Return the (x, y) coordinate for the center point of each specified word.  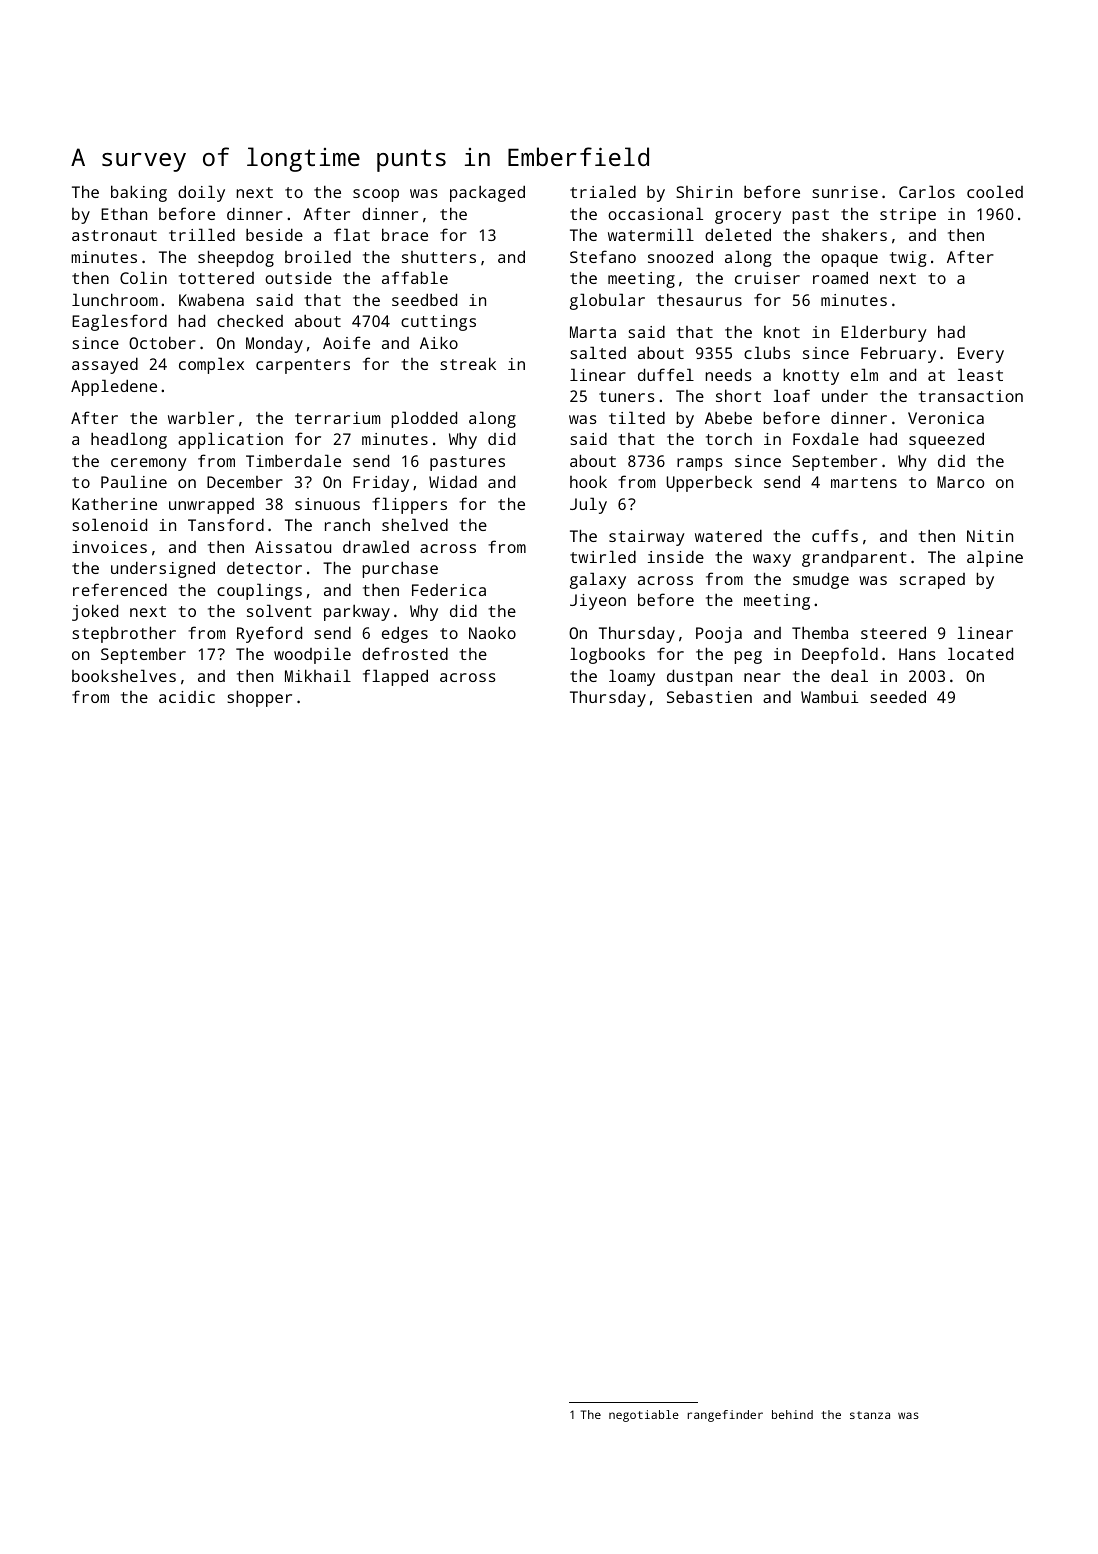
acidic (187, 697)
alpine (995, 558)
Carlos (927, 191)
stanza (870, 1415)
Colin (143, 277)
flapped (395, 677)
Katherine (114, 504)
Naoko (492, 632)
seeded (898, 696)
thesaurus (699, 299)
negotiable (644, 1416)
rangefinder (725, 1416)
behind (792, 1414)
